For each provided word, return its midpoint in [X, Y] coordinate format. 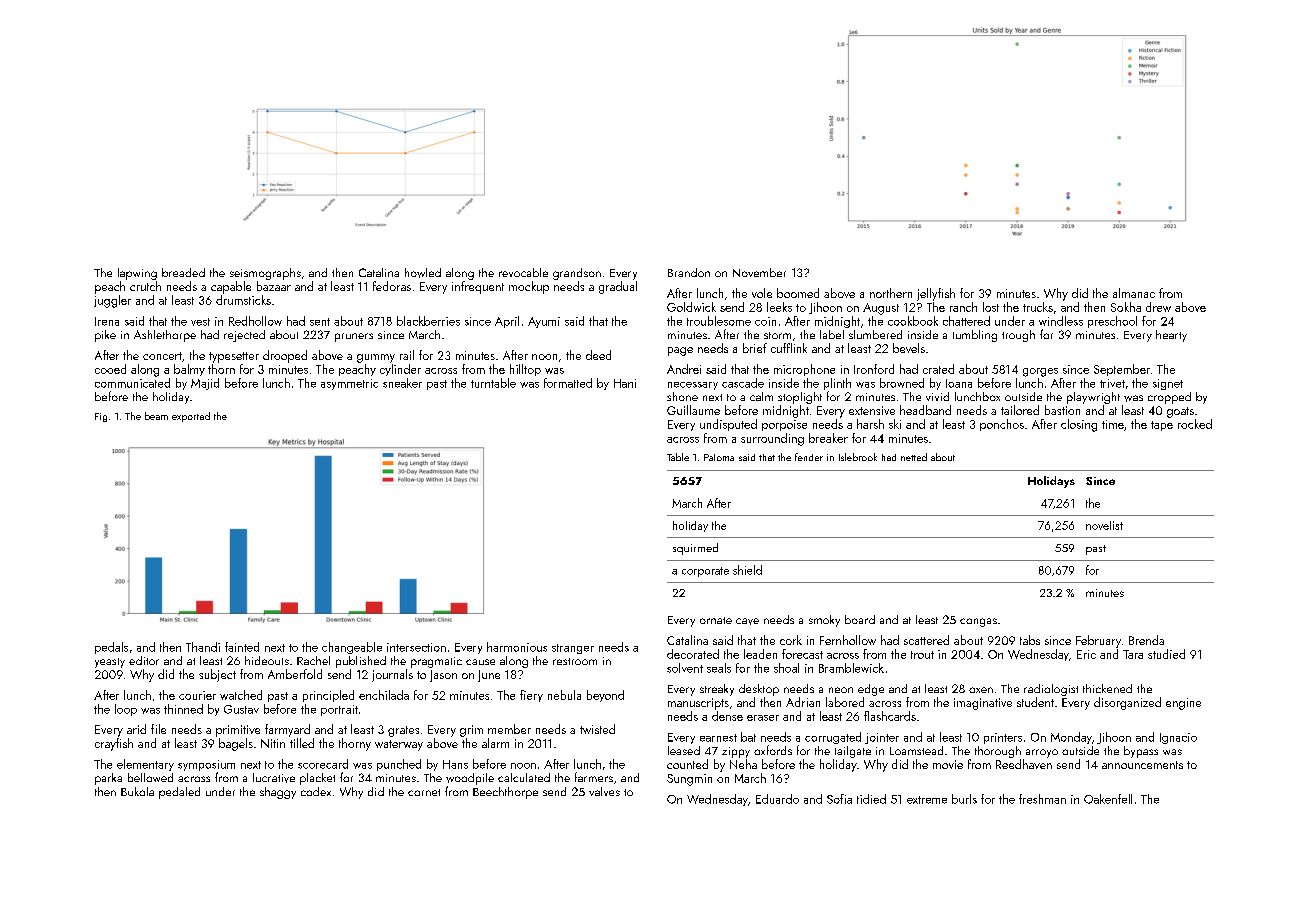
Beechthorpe [505, 793]
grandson [577, 274]
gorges [1040, 372]
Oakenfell [1108, 799]
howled [423, 273]
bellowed [150, 777]
